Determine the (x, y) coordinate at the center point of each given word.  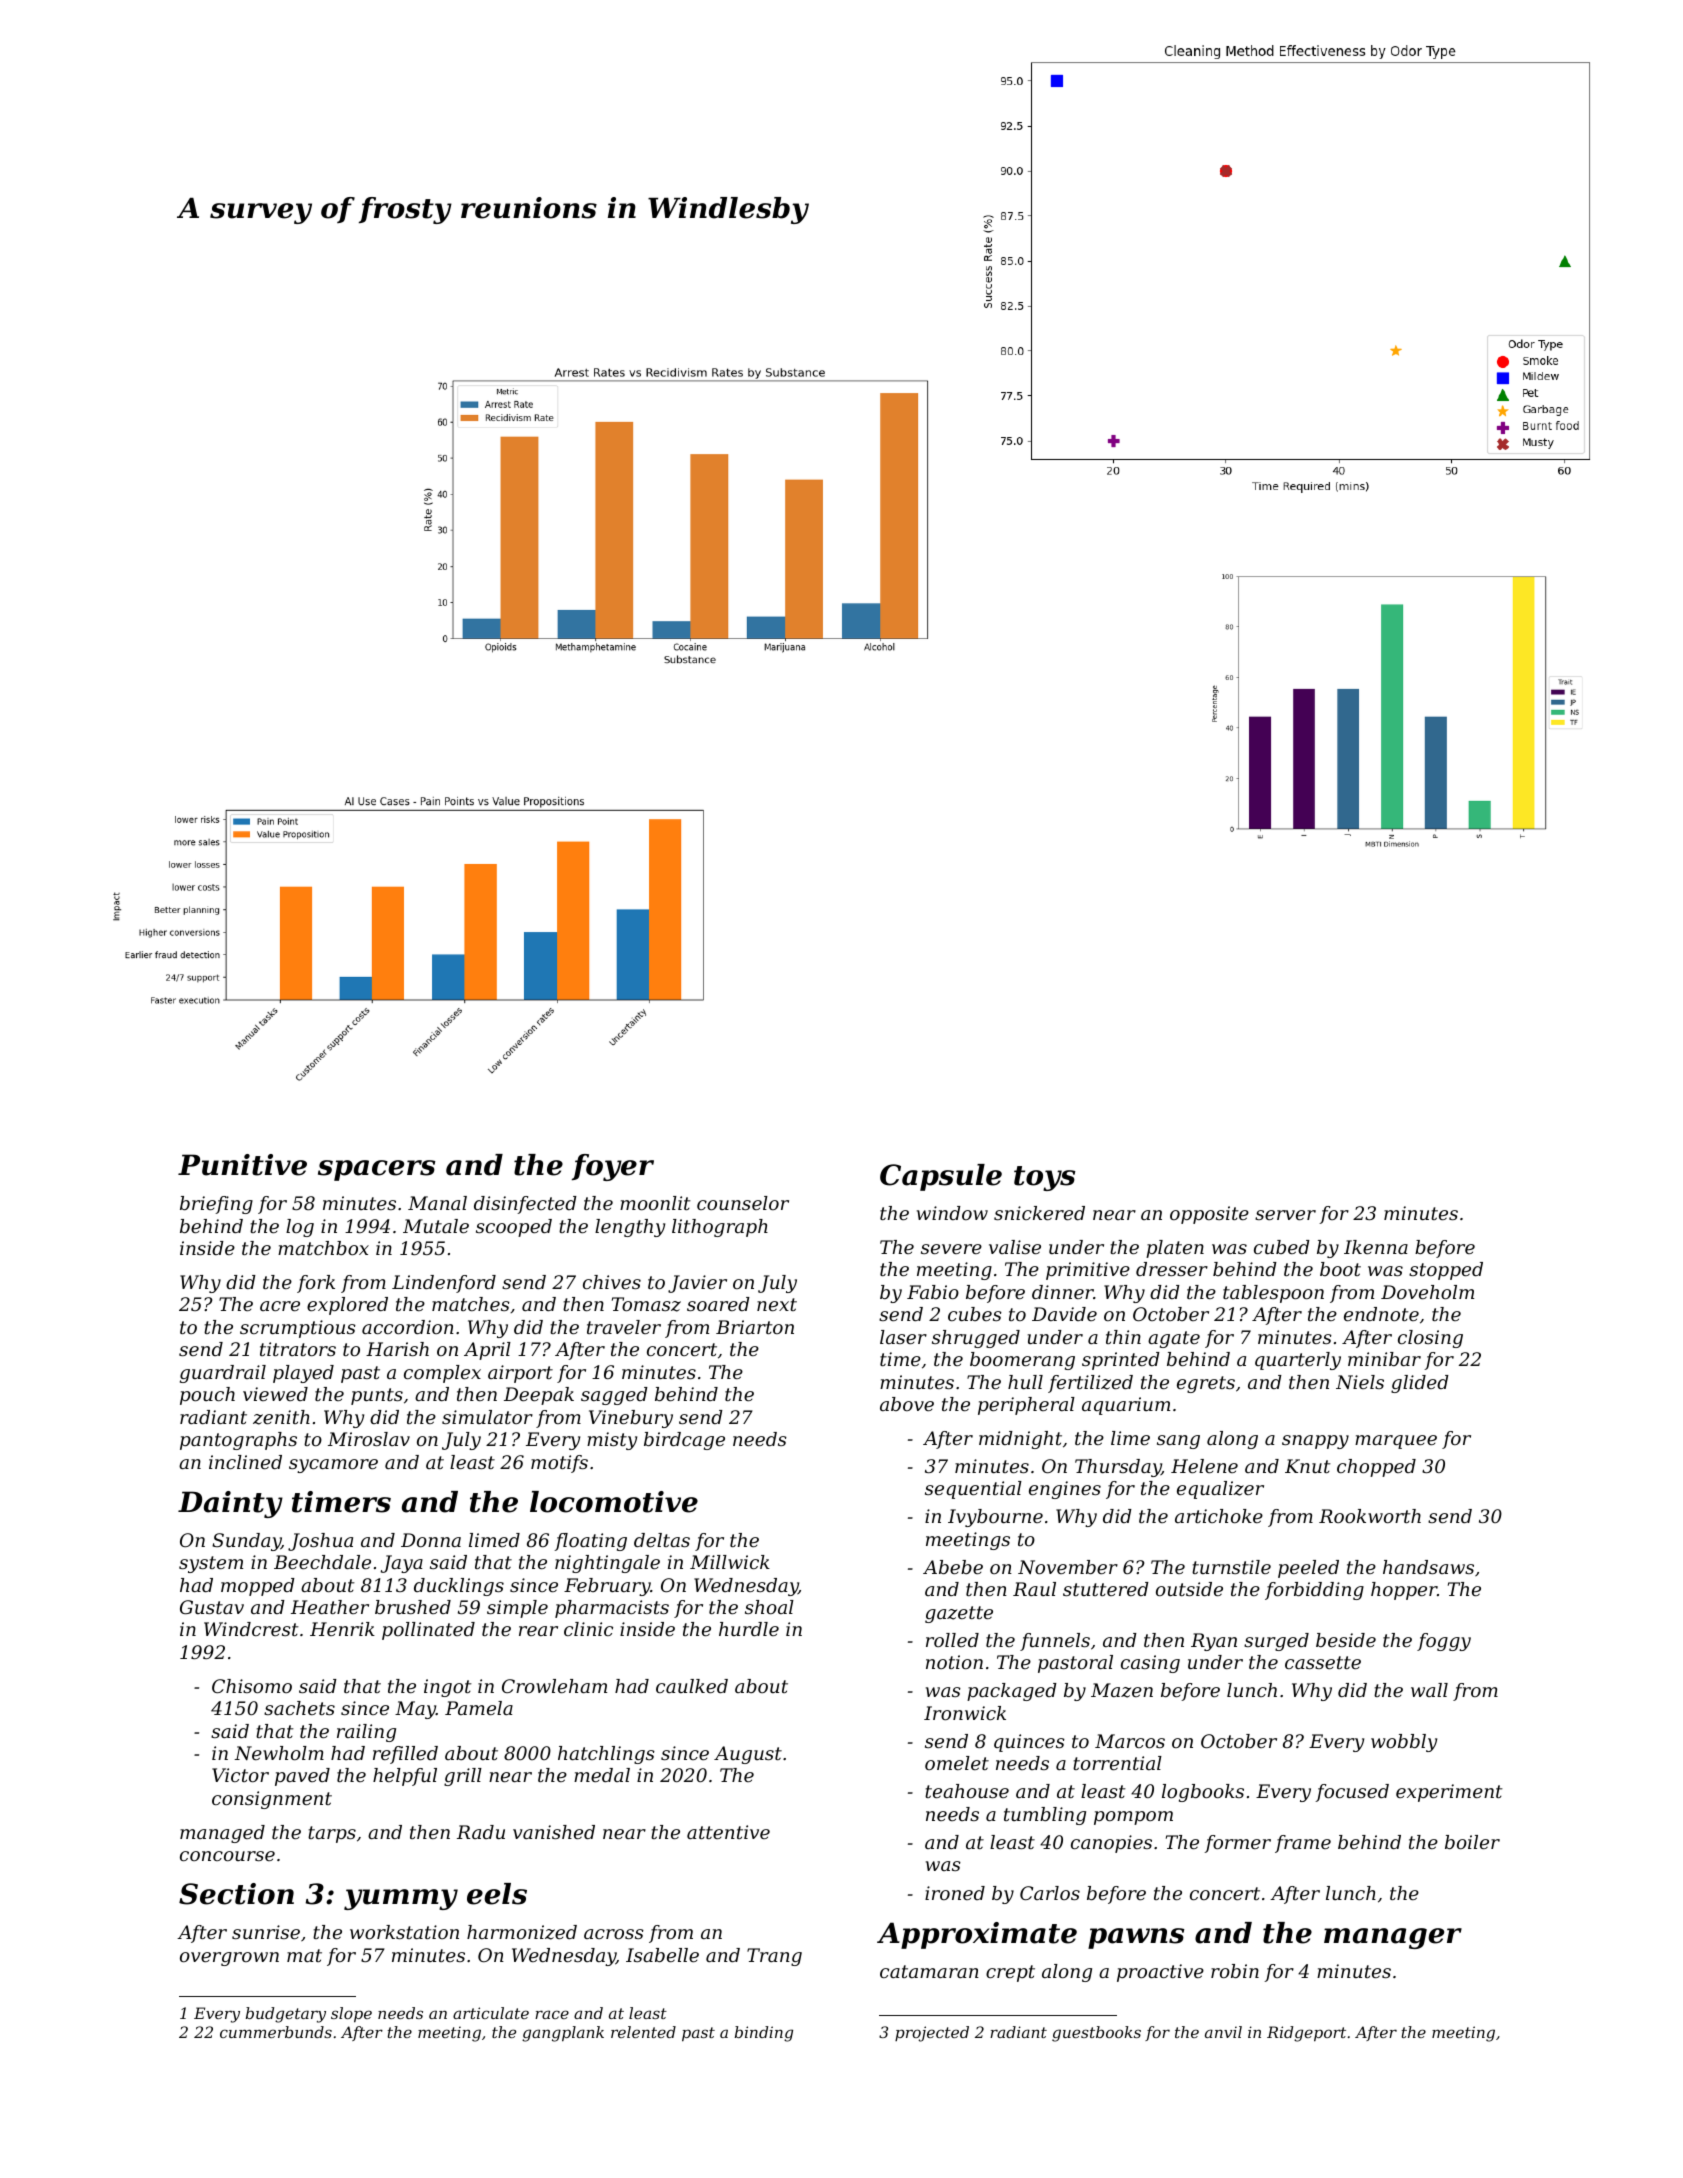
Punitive (242, 1165)
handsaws (1428, 1567)
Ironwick (965, 1713)
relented (643, 2032)
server (1285, 1215)
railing (366, 1733)
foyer (613, 1167)
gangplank (563, 2034)
